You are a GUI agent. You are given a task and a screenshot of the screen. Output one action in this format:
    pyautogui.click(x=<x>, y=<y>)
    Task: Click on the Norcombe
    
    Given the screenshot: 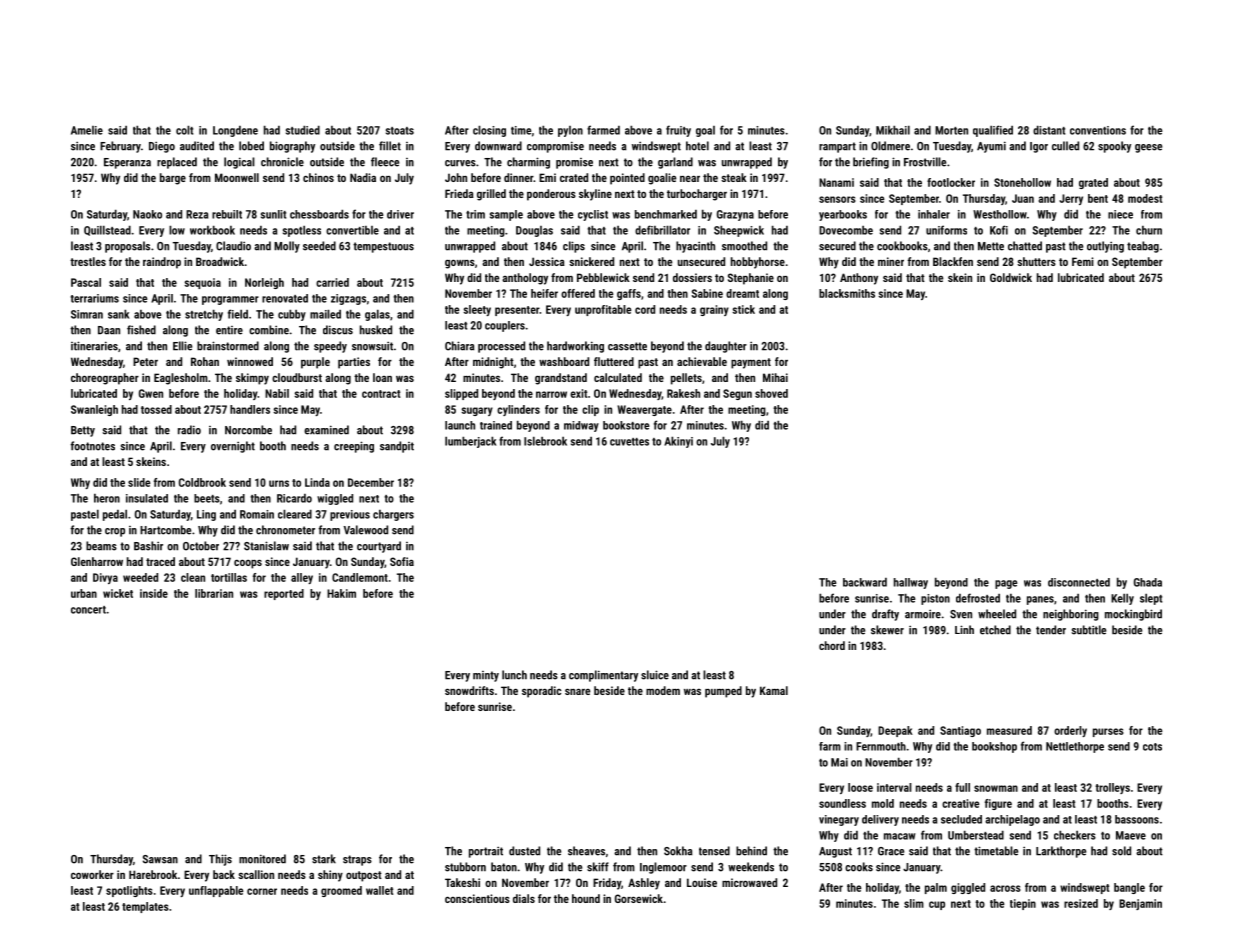 What is the action you would take?
    pyautogui.click(x=248, y=430)
